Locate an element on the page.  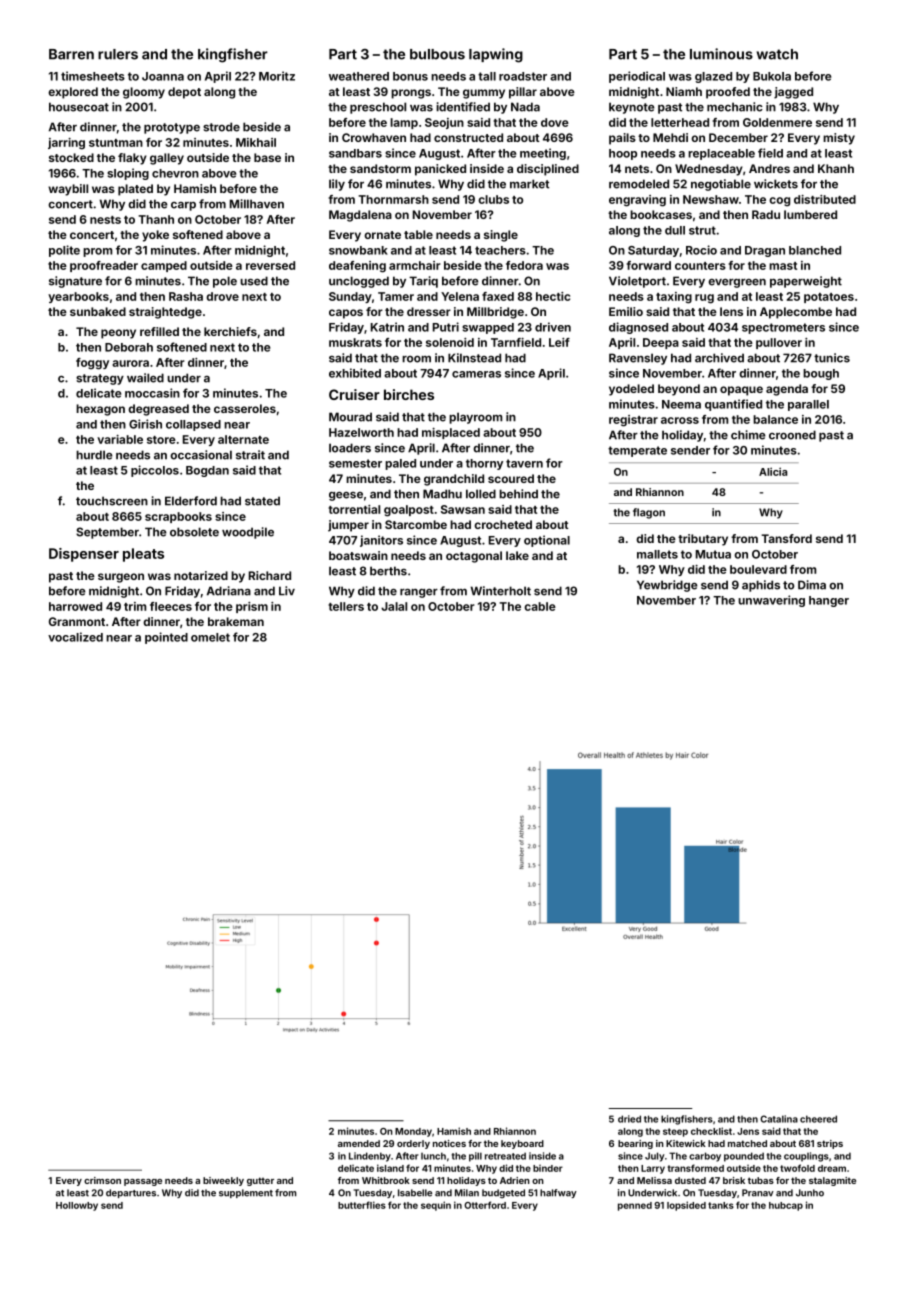
omelet is located at coordinates (210, 637).
